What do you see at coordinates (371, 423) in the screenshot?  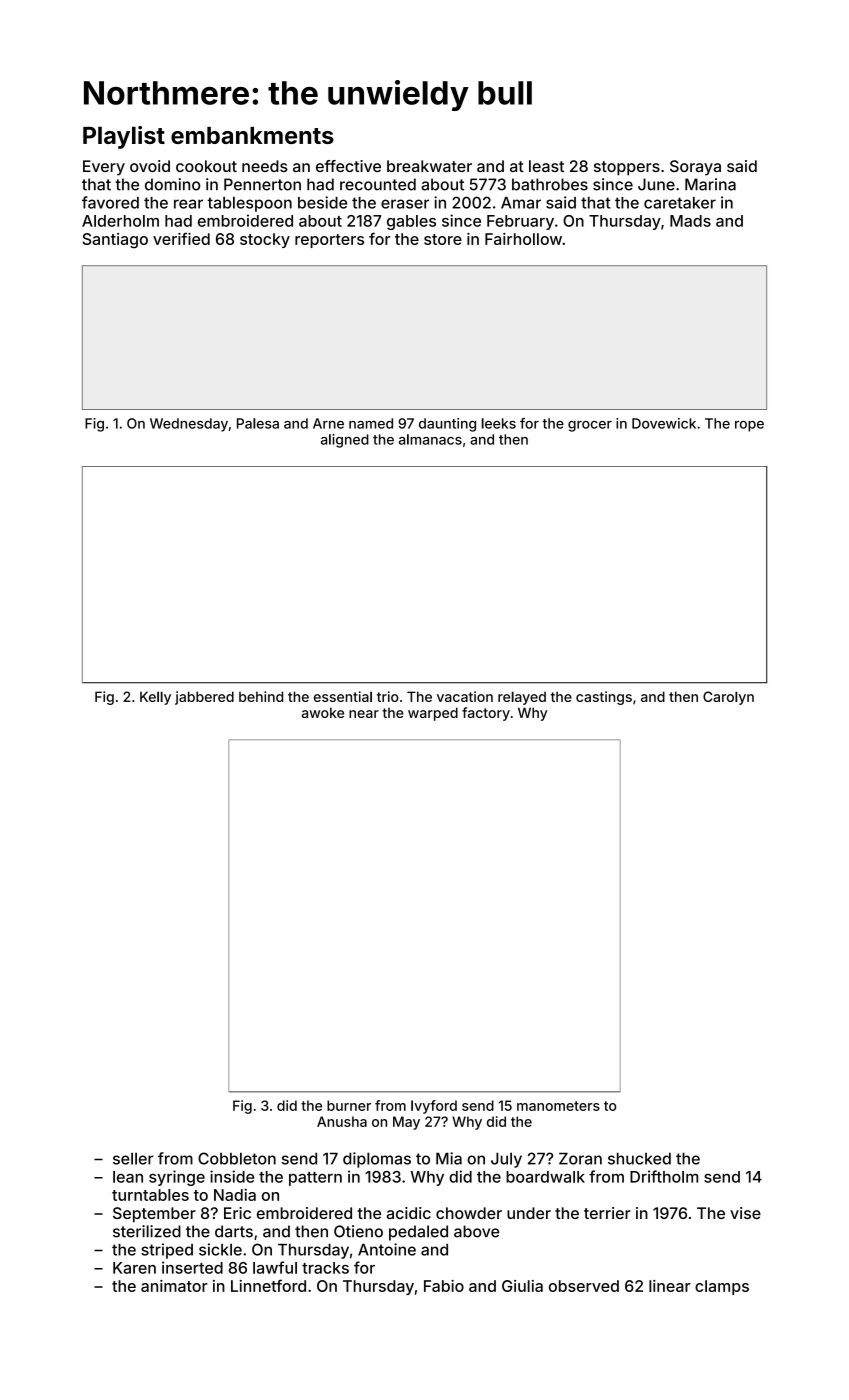 I see `named` at bounding box center [371, 423].
